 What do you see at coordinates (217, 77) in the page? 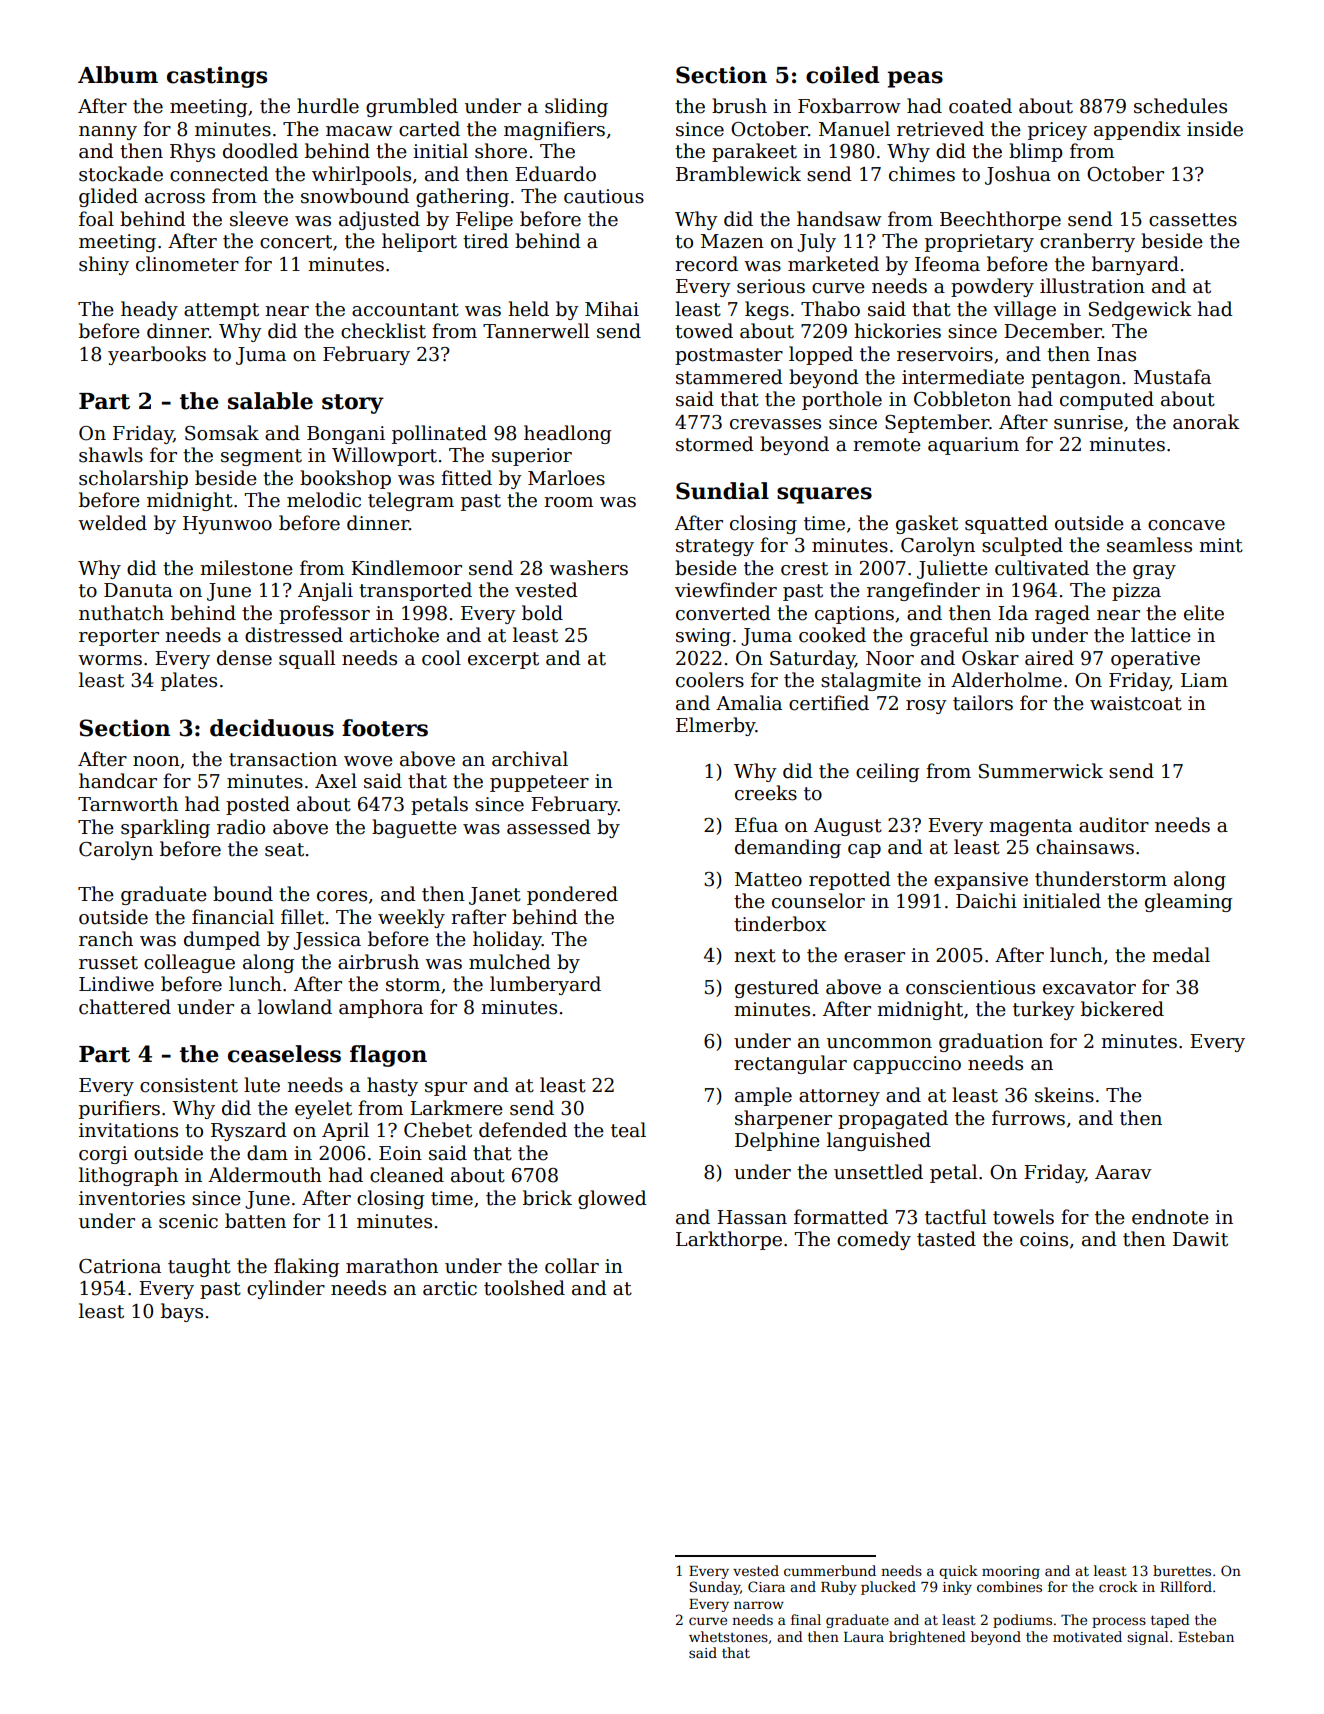
I see `castings` at bounding box center [217, 77].
